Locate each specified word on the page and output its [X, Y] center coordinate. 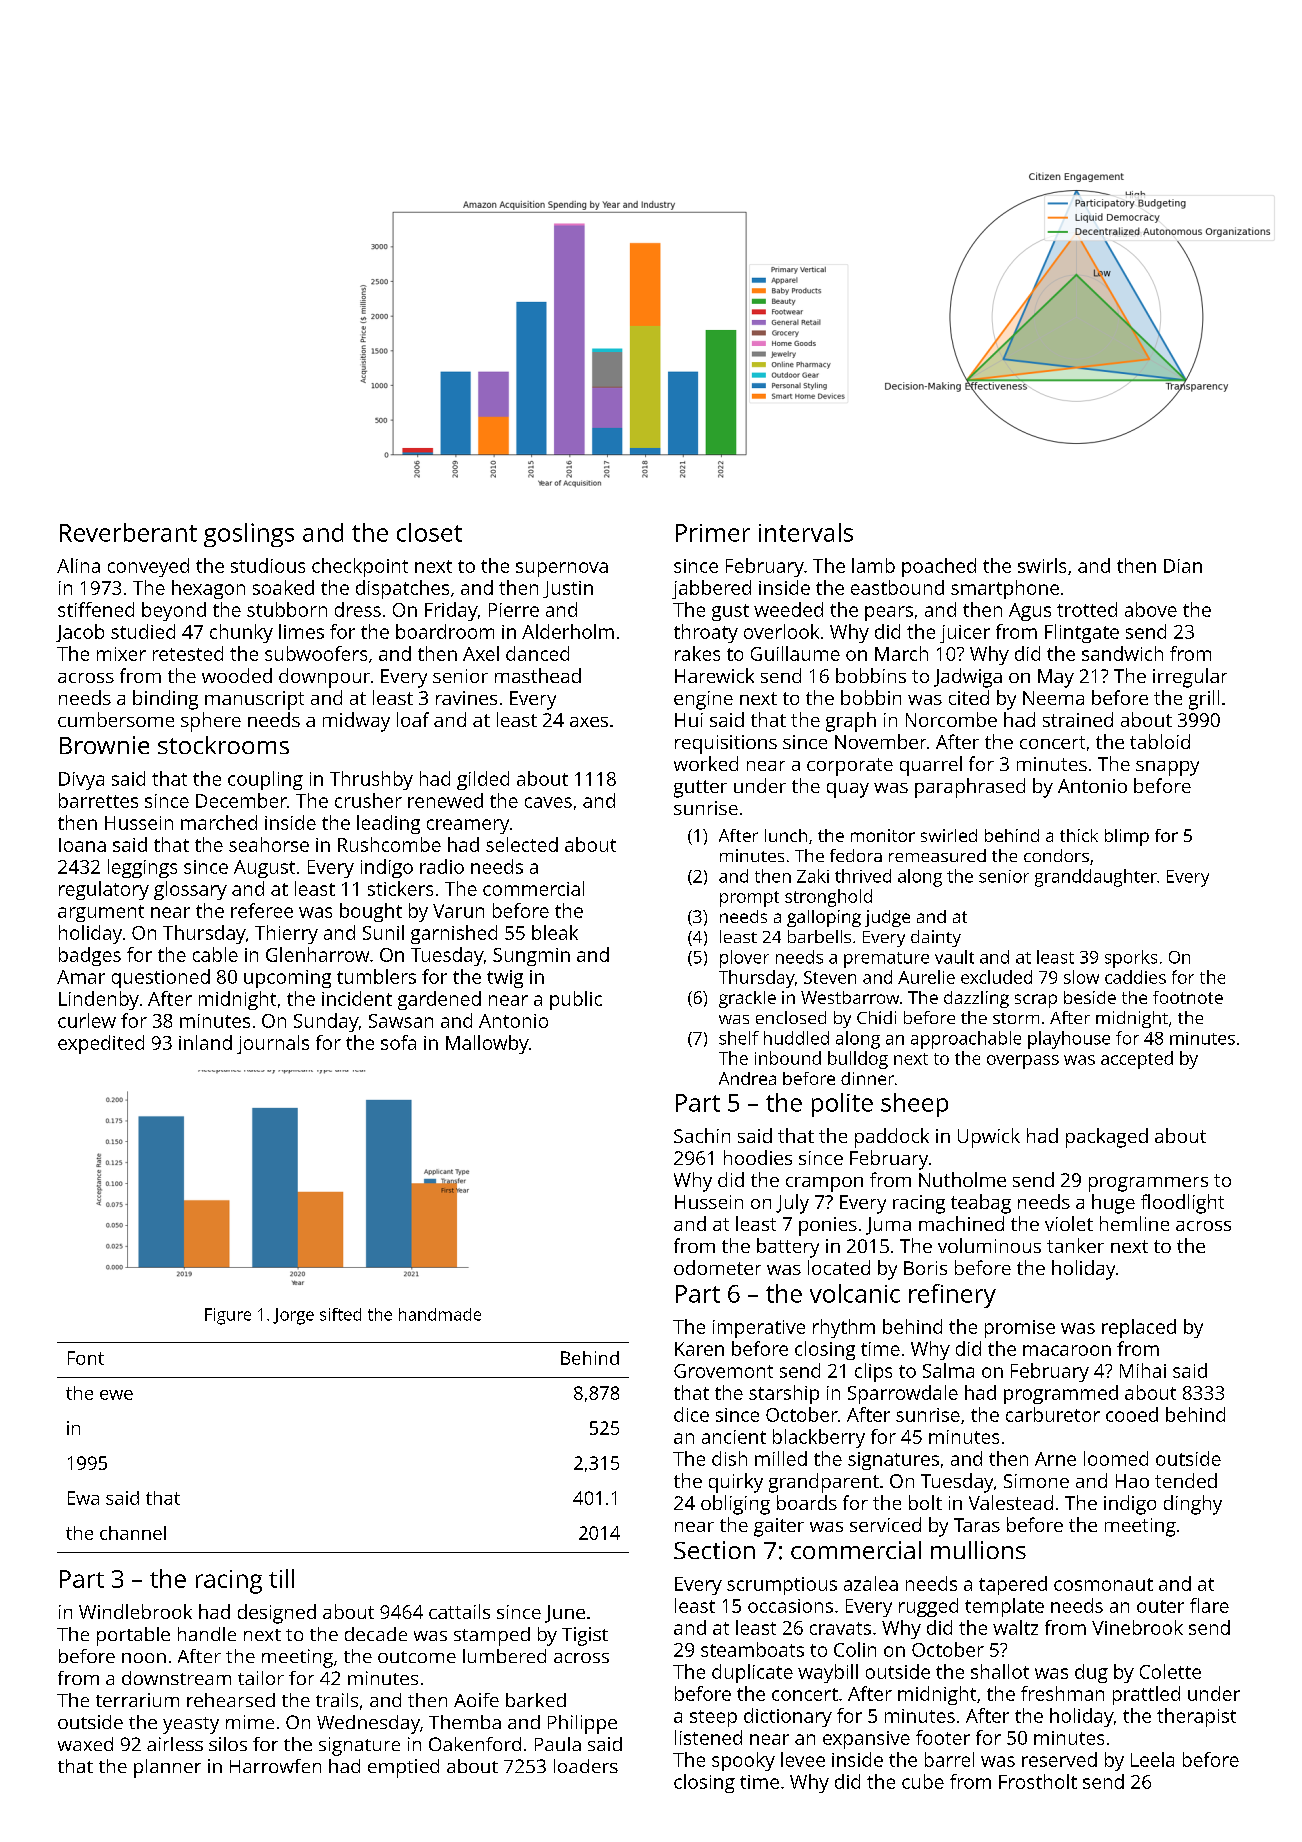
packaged [1107, 1138]
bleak [555, 932]
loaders [586, 1766]
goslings [249, 535]
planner [167, 1768]
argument [101, 913]
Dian [1183, 566]
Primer [713, 533]
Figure [228, 1316]
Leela [1152, 1759]
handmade [440, 1314]
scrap [1036, 1001]
